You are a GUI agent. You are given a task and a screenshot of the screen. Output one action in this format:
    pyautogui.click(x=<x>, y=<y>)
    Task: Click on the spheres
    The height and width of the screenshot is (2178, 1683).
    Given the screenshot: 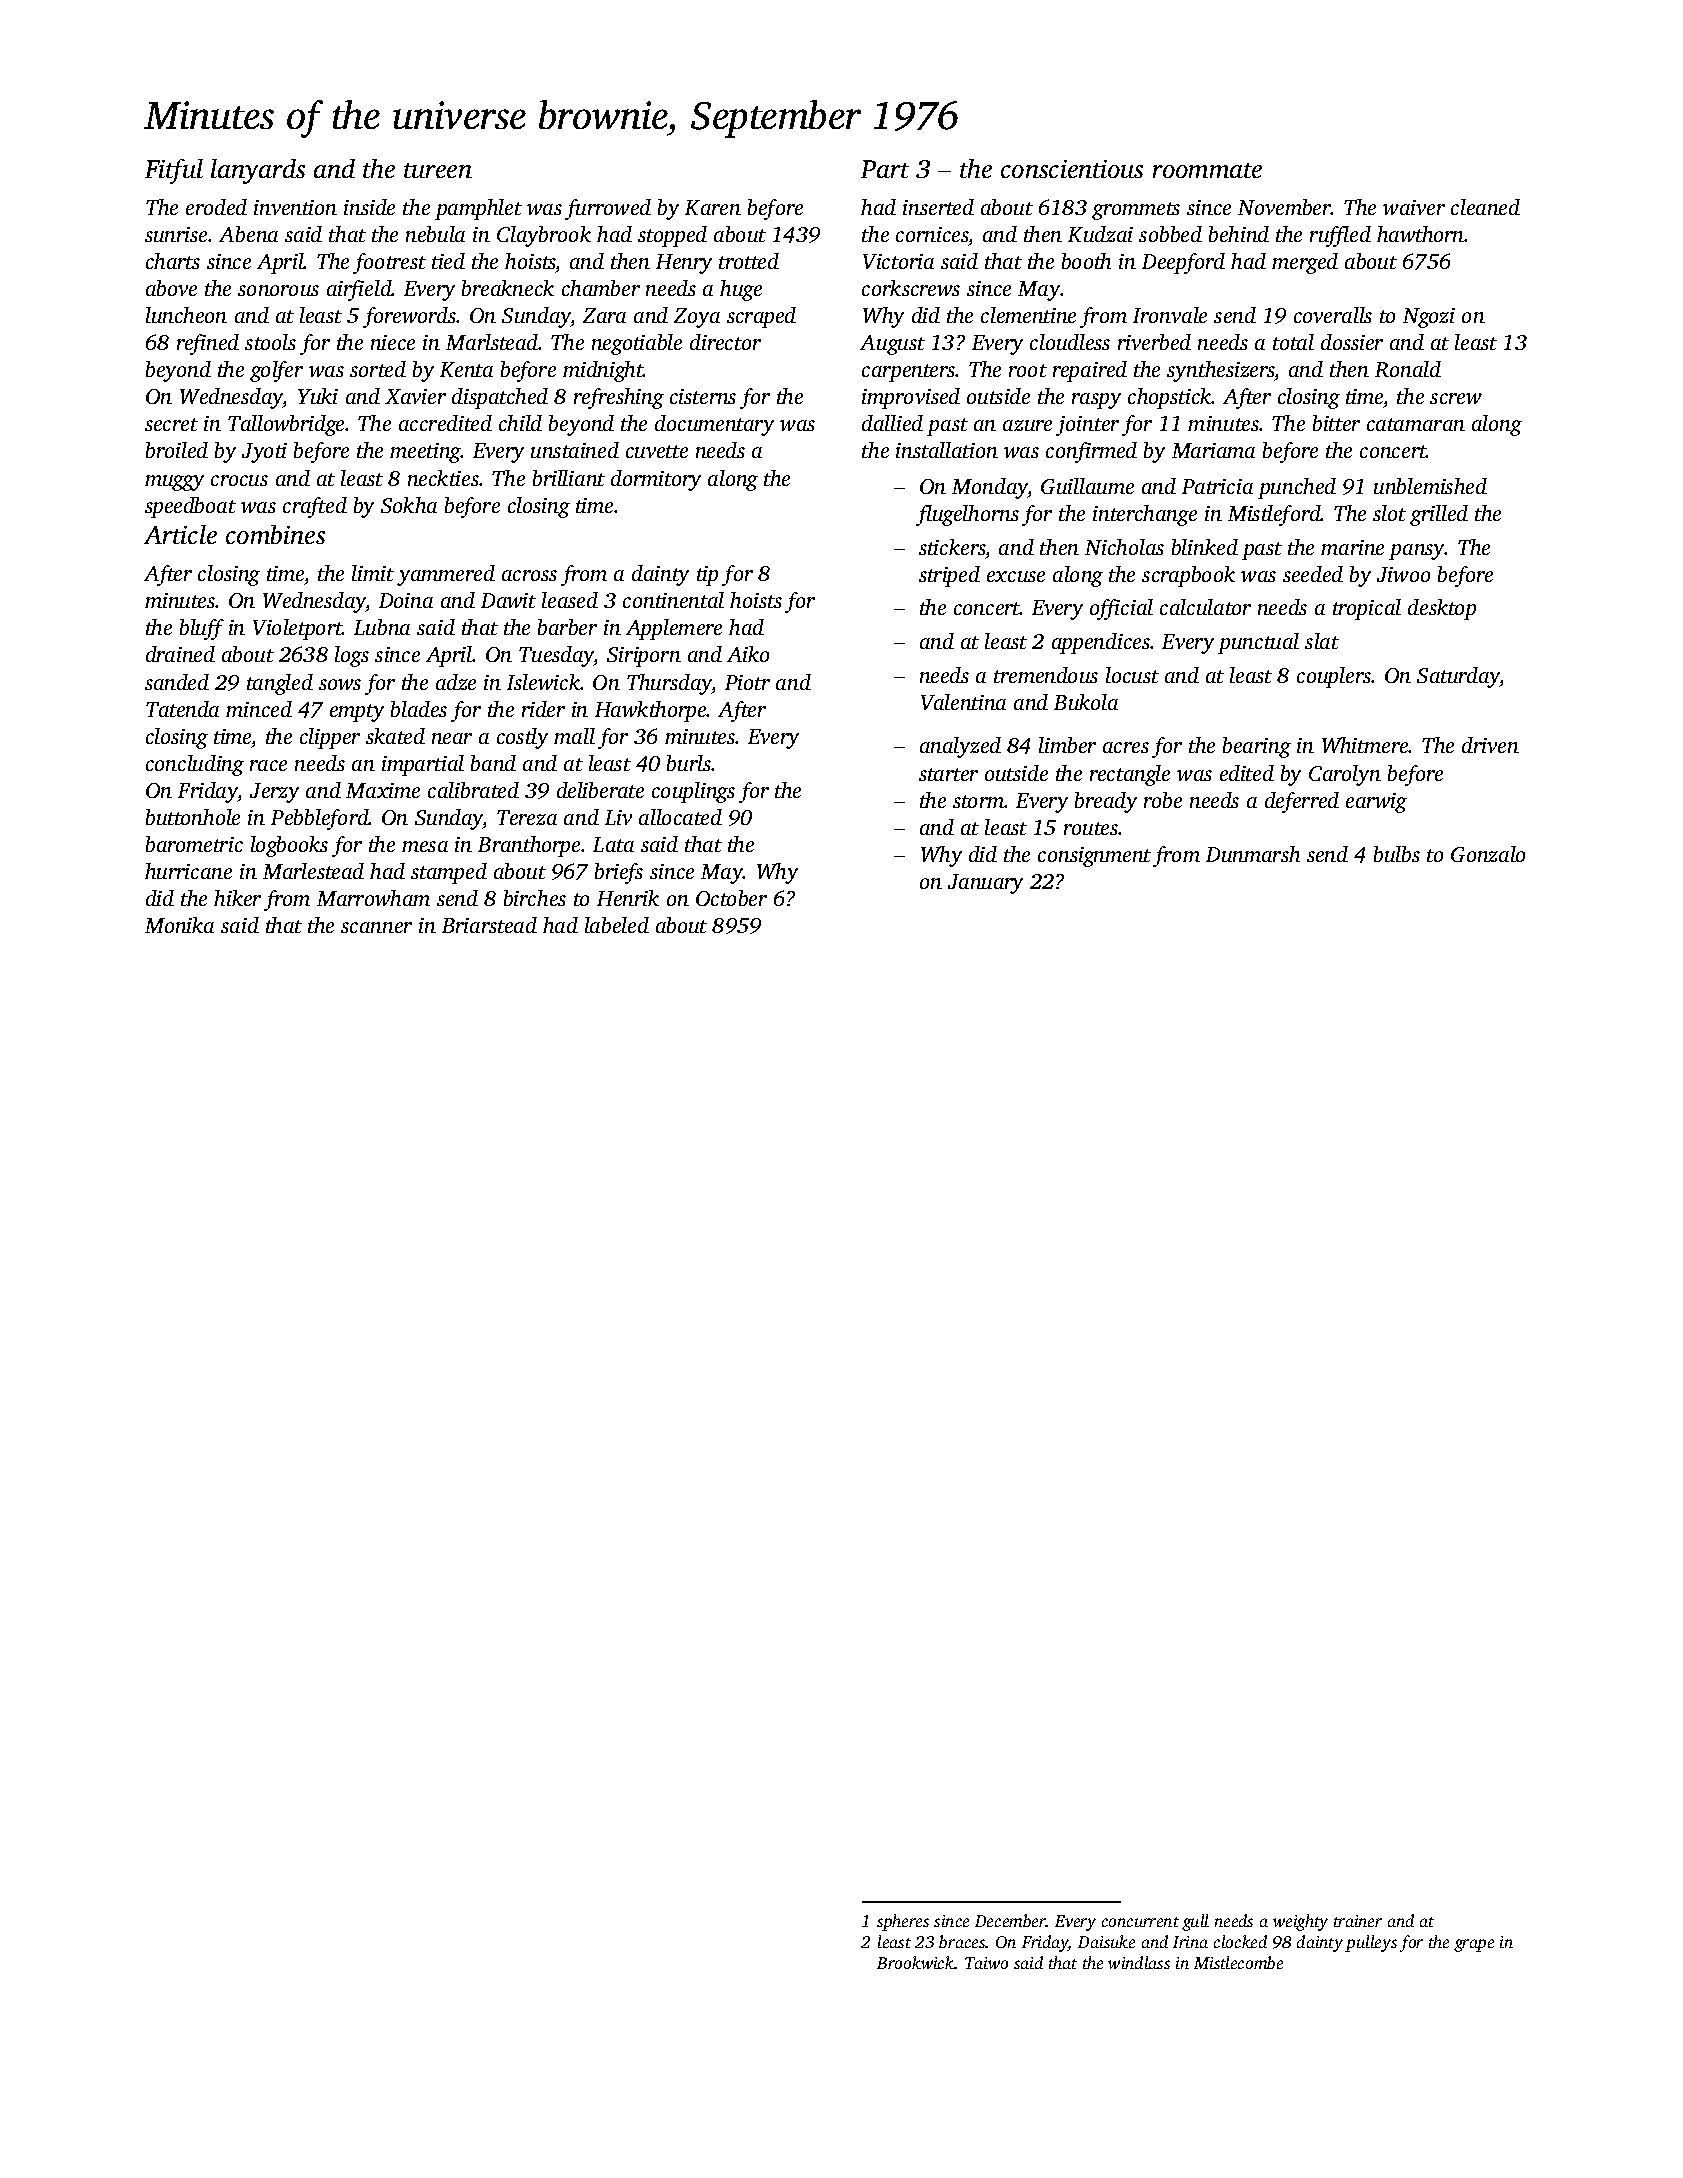 What is the action you would take?
    pyautogui.click(x=903, y=1922)
